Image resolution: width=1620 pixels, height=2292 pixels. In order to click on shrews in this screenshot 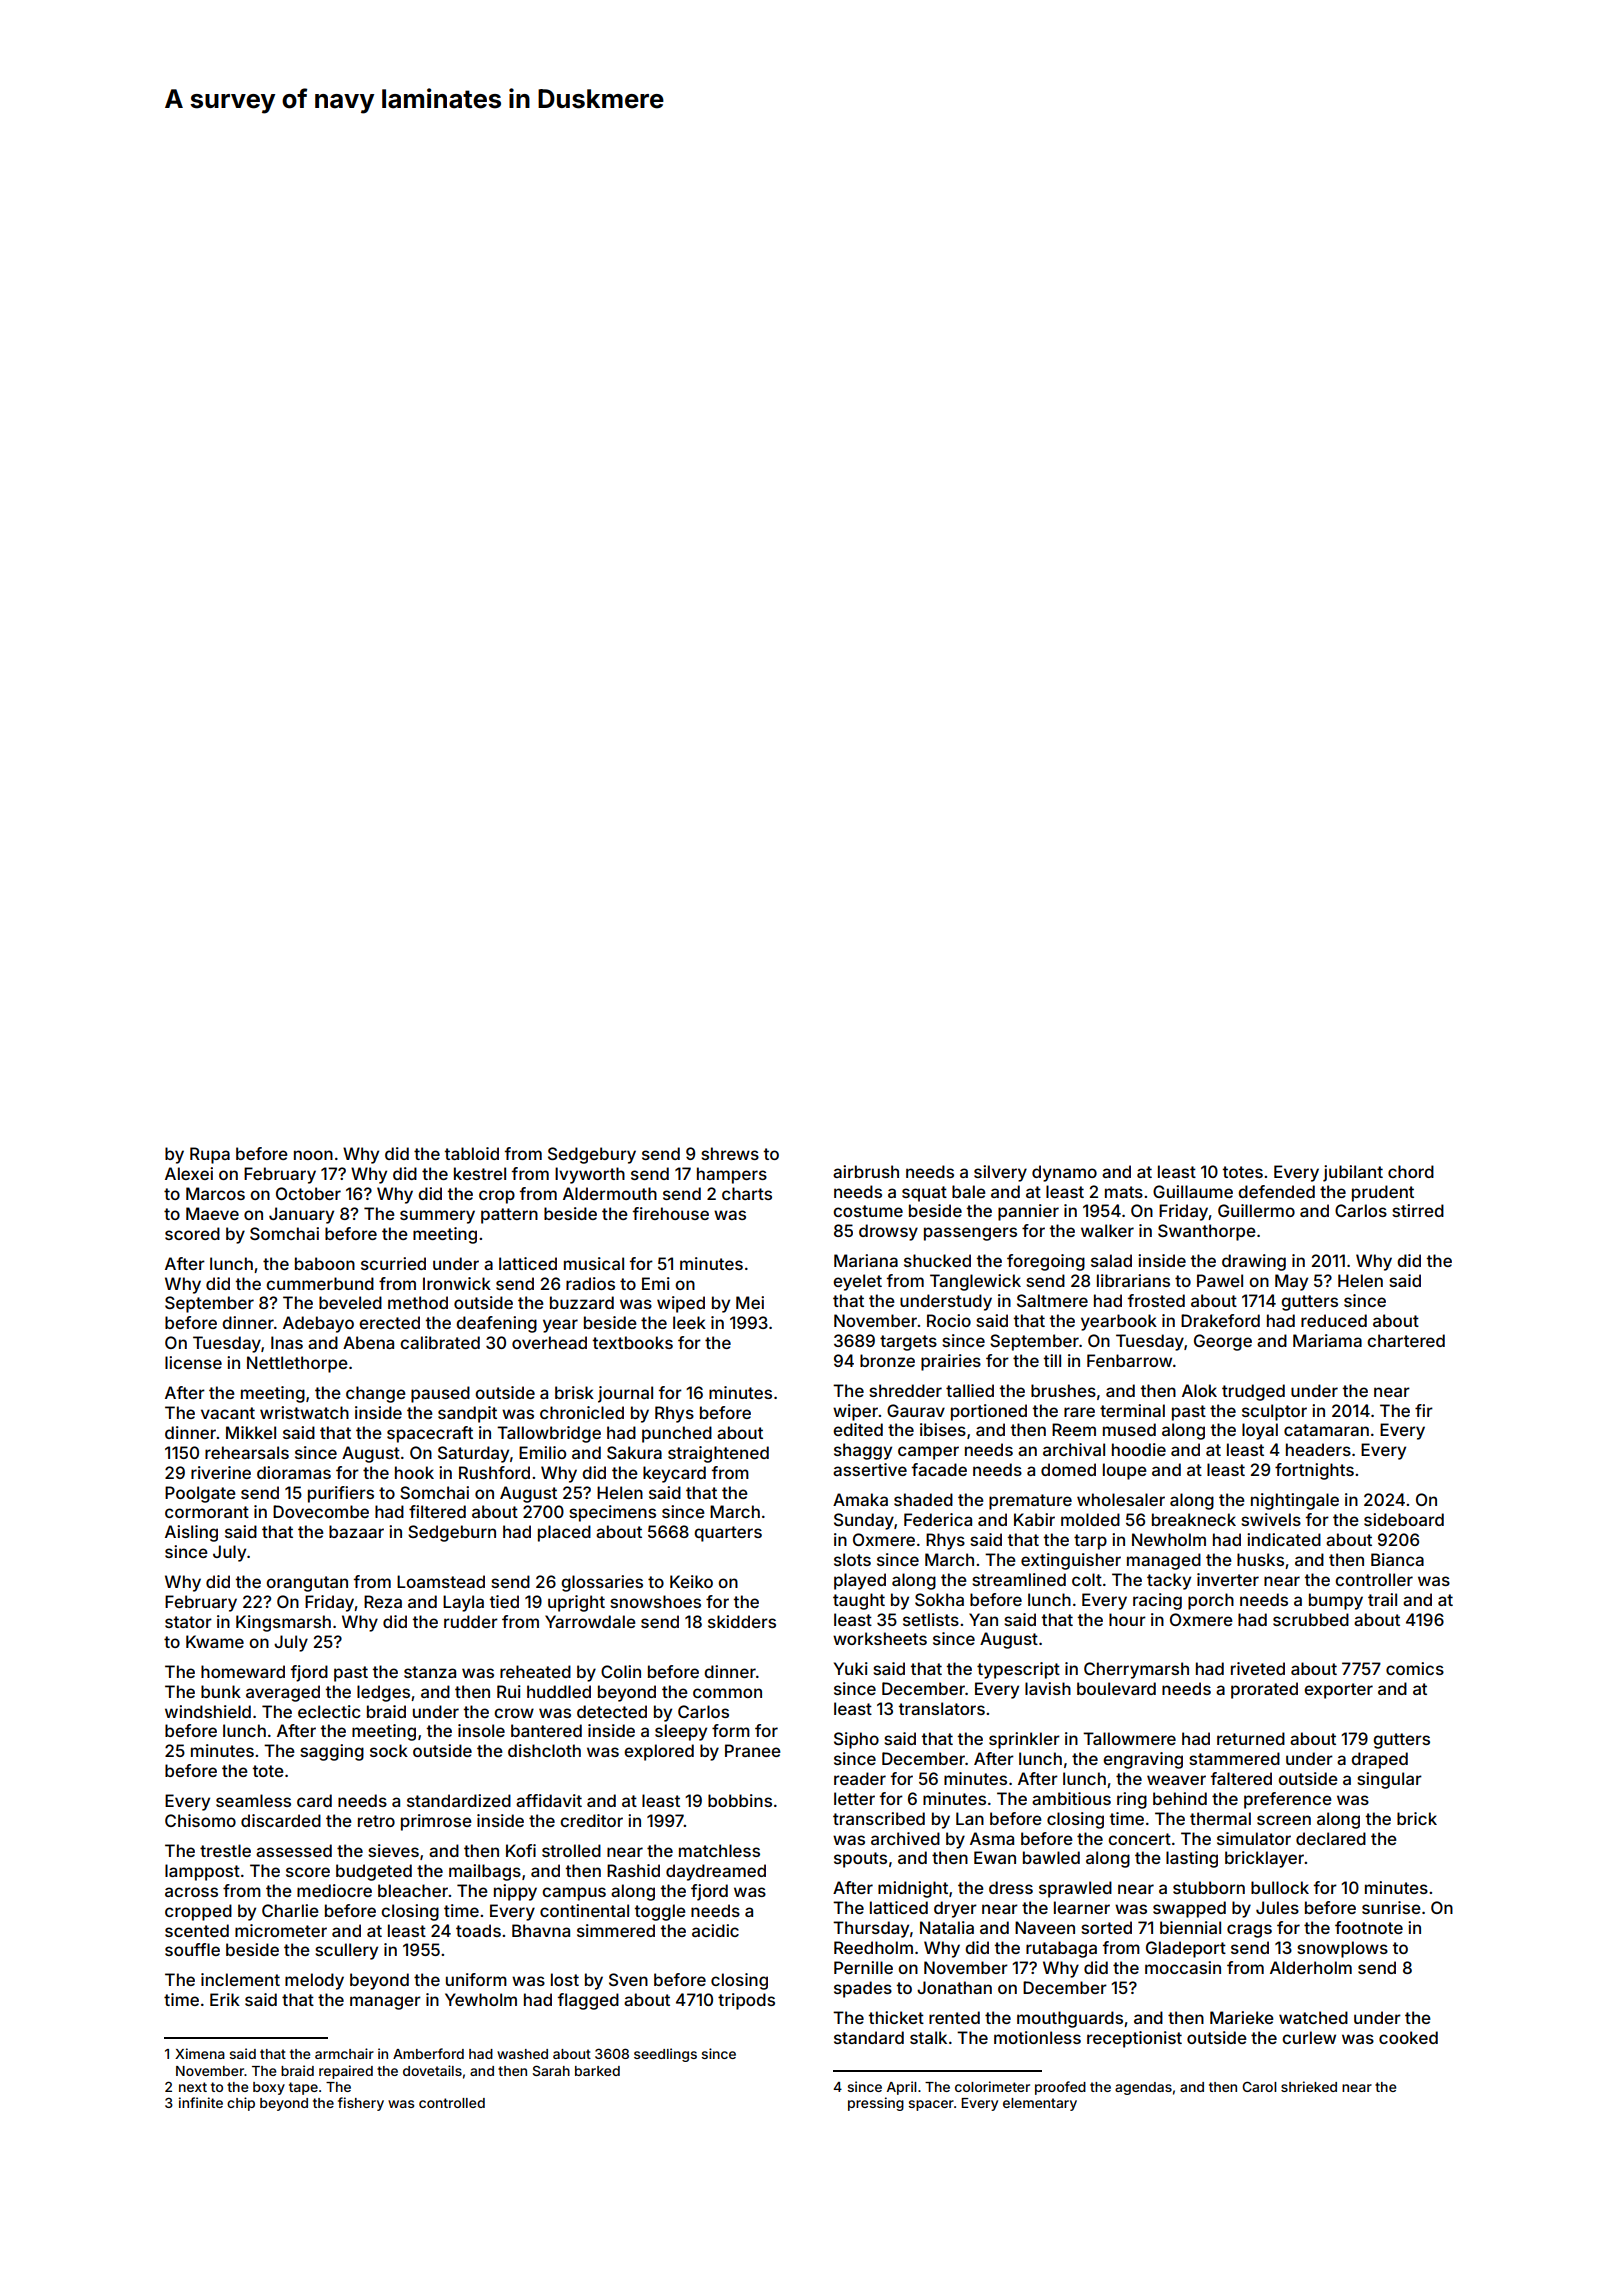, I will do `click(730, 1153)`.
